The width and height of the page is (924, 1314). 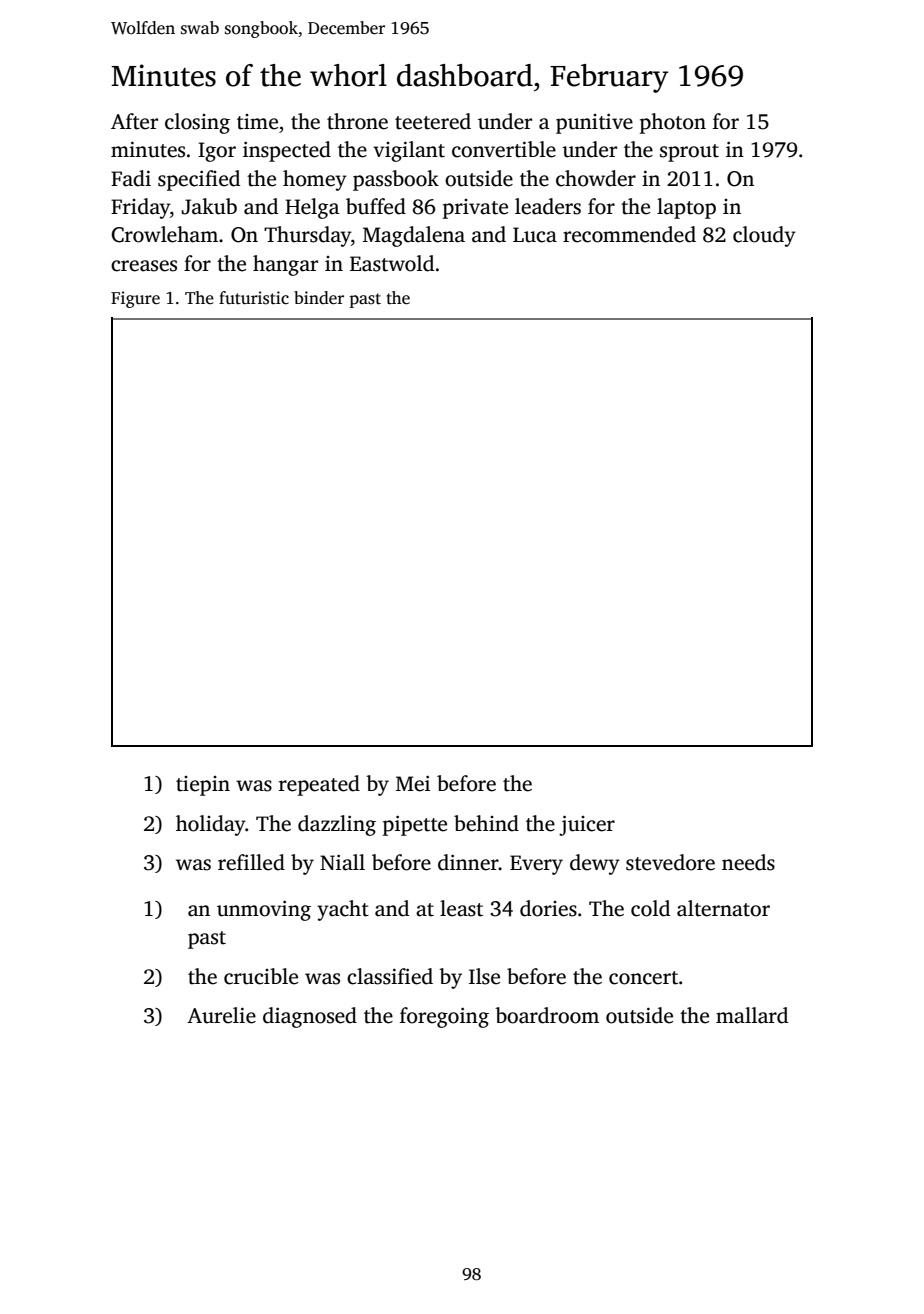 I want to click on stevedore, so click(x=670, y=862).
